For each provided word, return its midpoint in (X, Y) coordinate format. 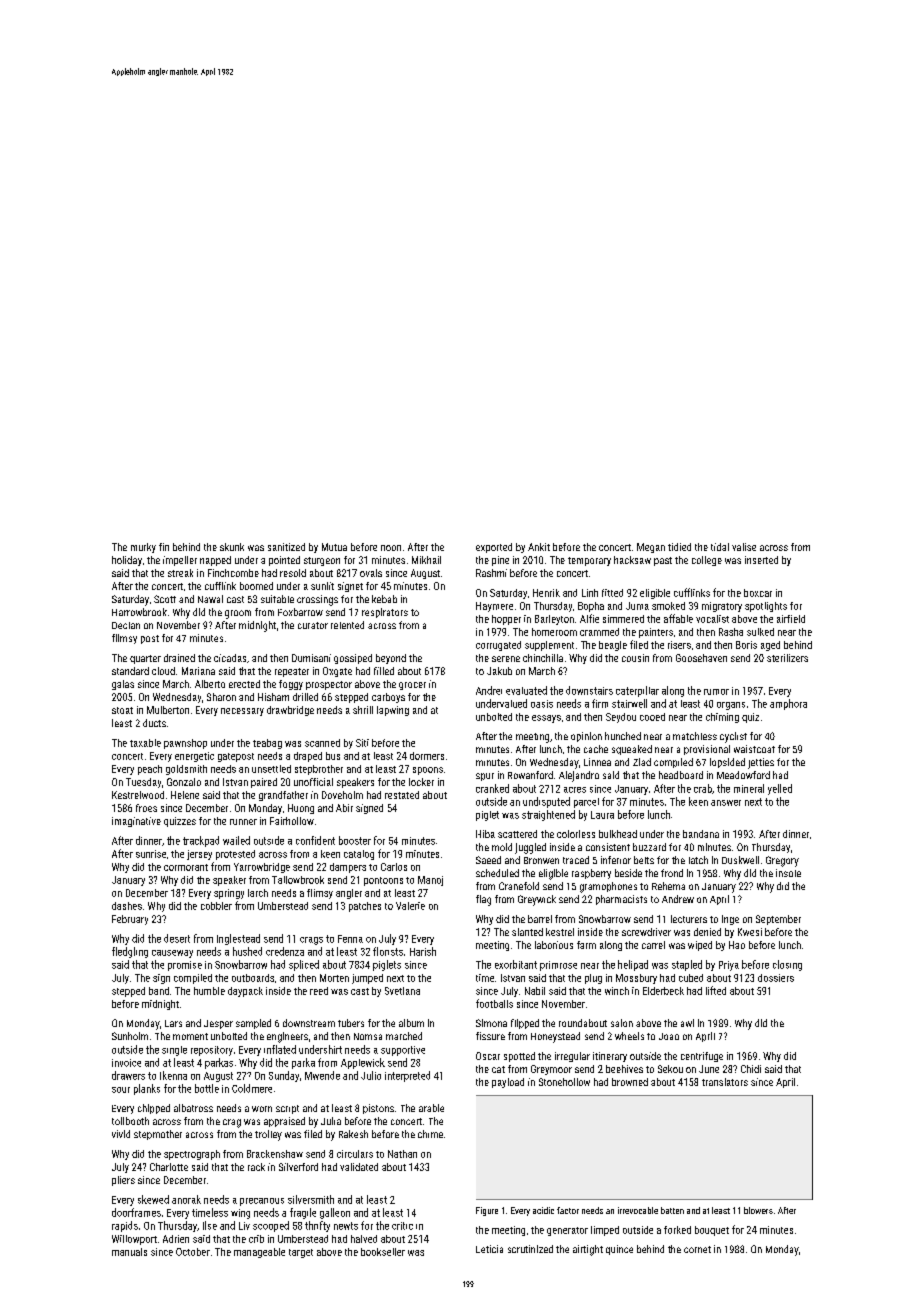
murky (143, 548)
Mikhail (426, 560)
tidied (679, 547)
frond (672, 873)
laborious (554, 945)
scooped (271, 1226)
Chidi (751, 1069)
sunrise (151, 854)
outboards (253, 978)
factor (568, 1210)
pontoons (383, 881)
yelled (780, 789)
